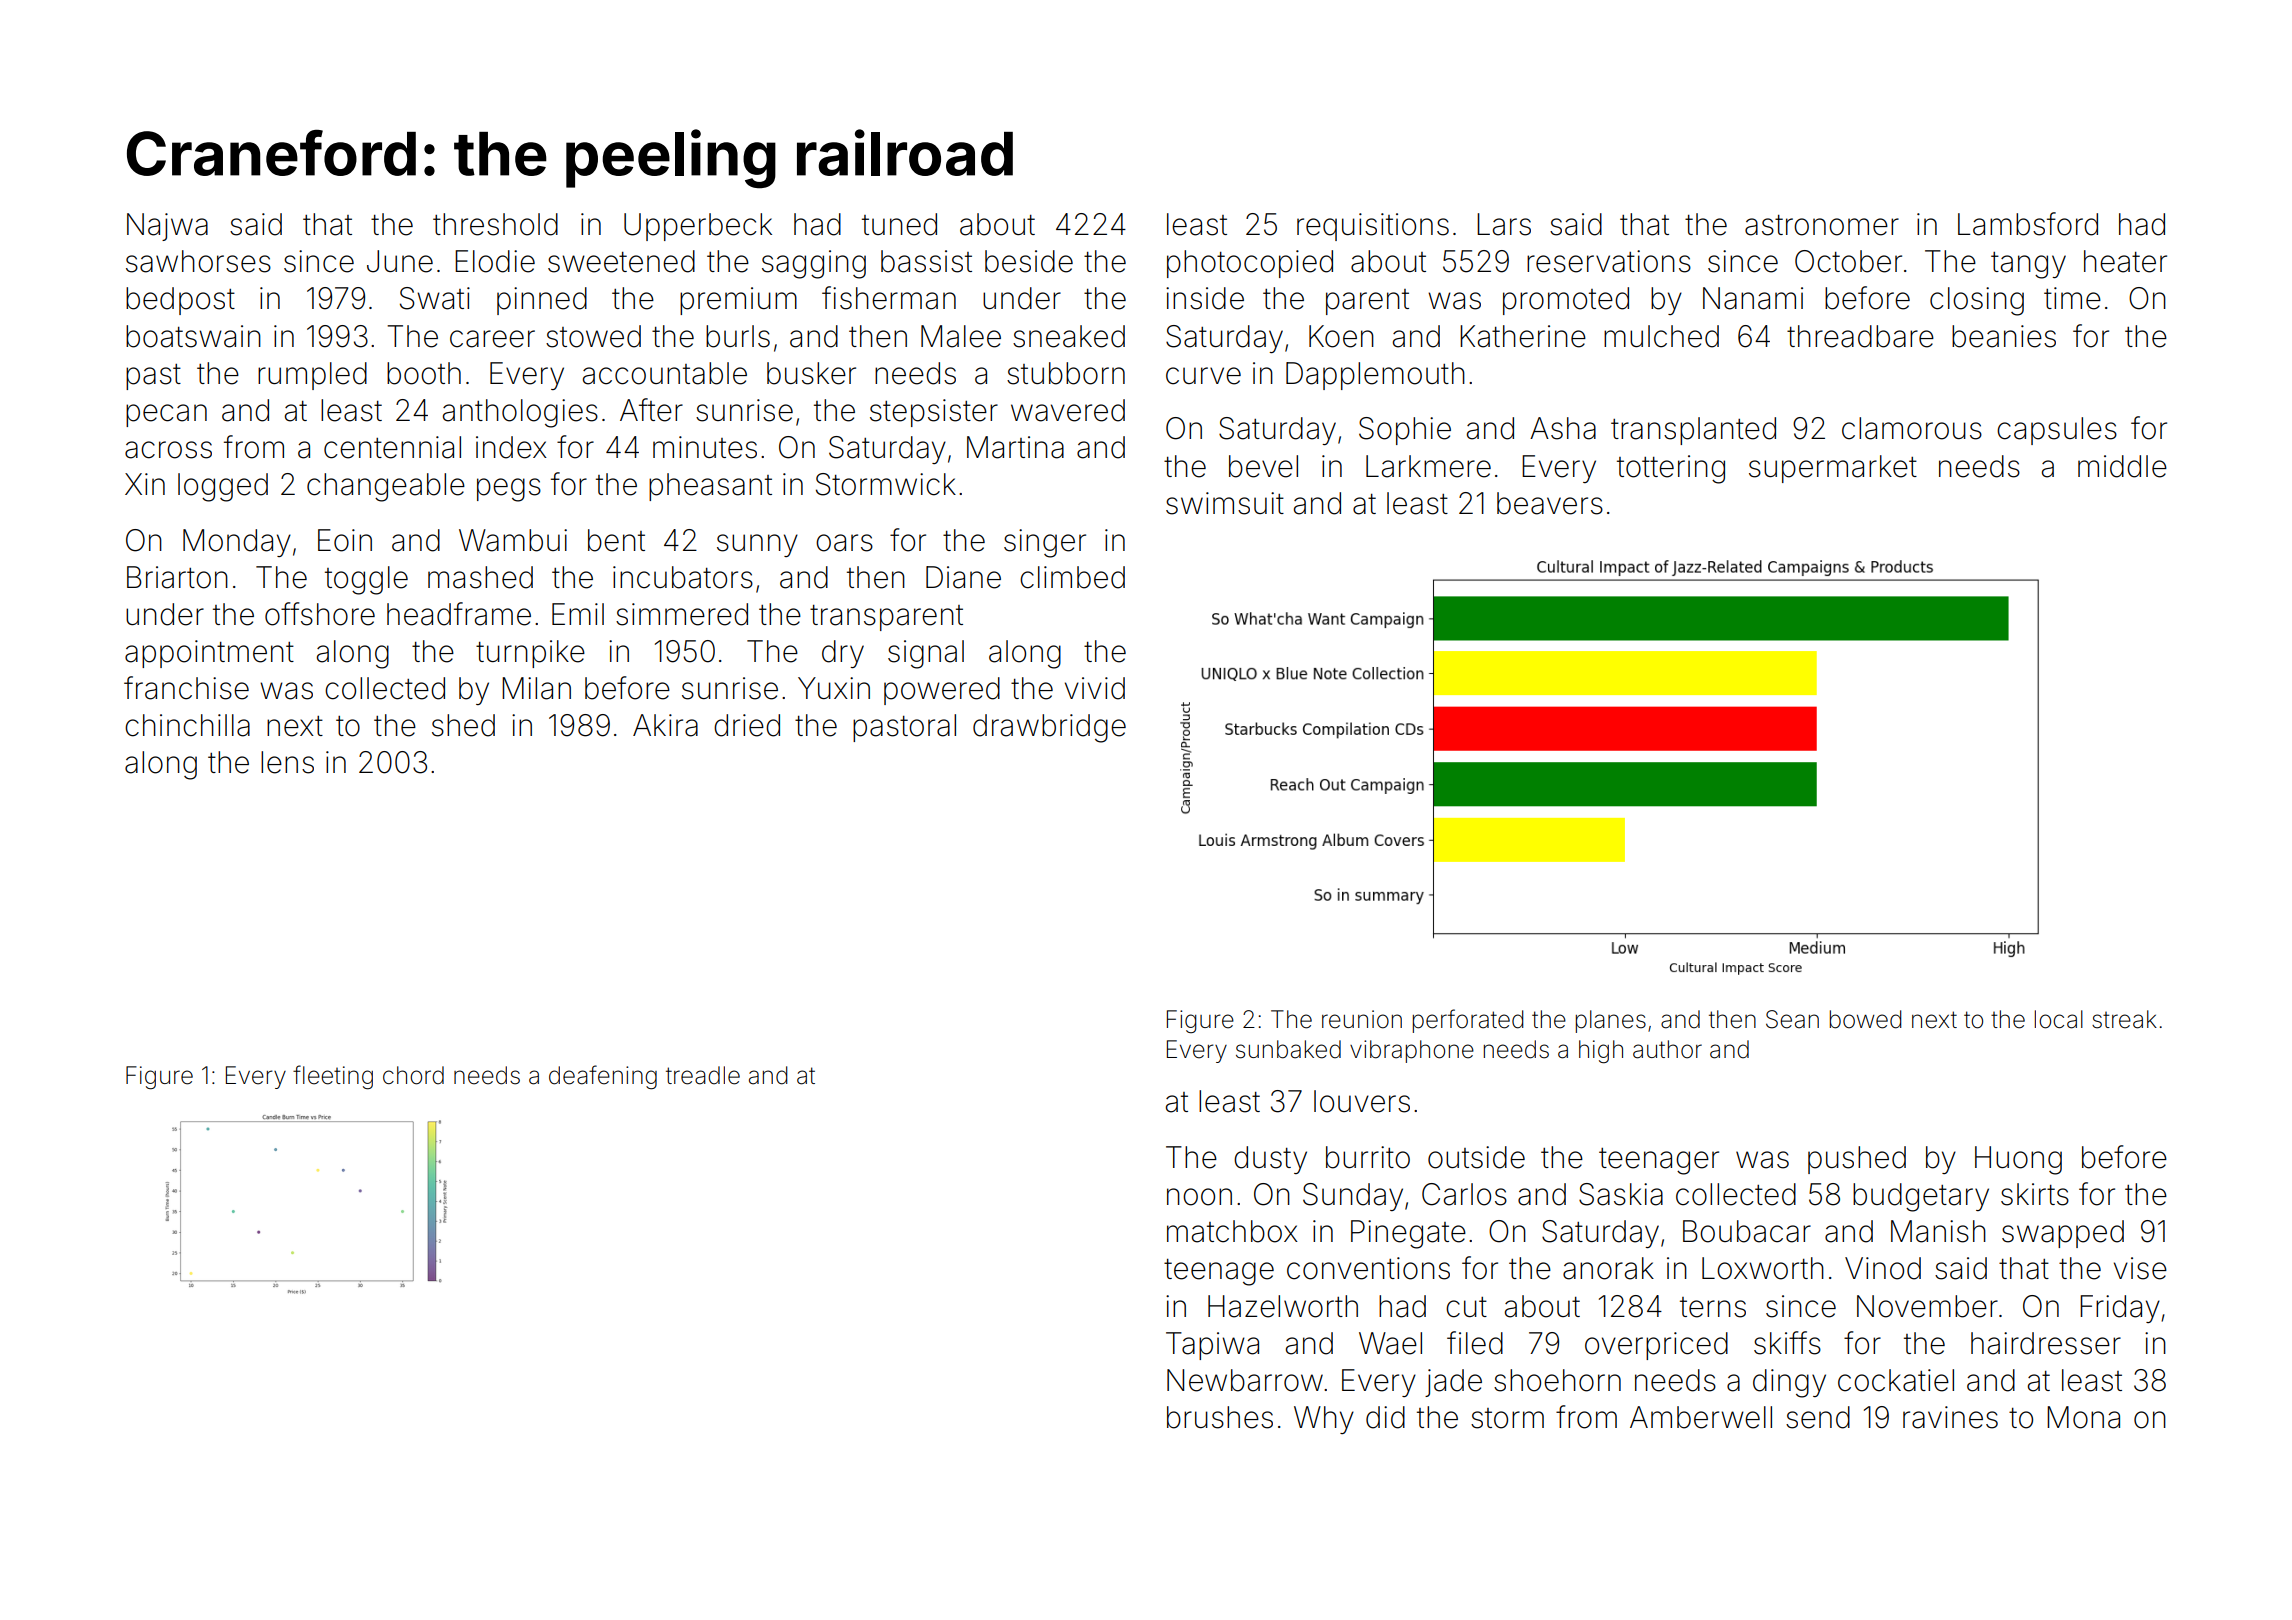 This screenshot has width=2292, height=1620. I want to click on send, so click(1818, 1417).
